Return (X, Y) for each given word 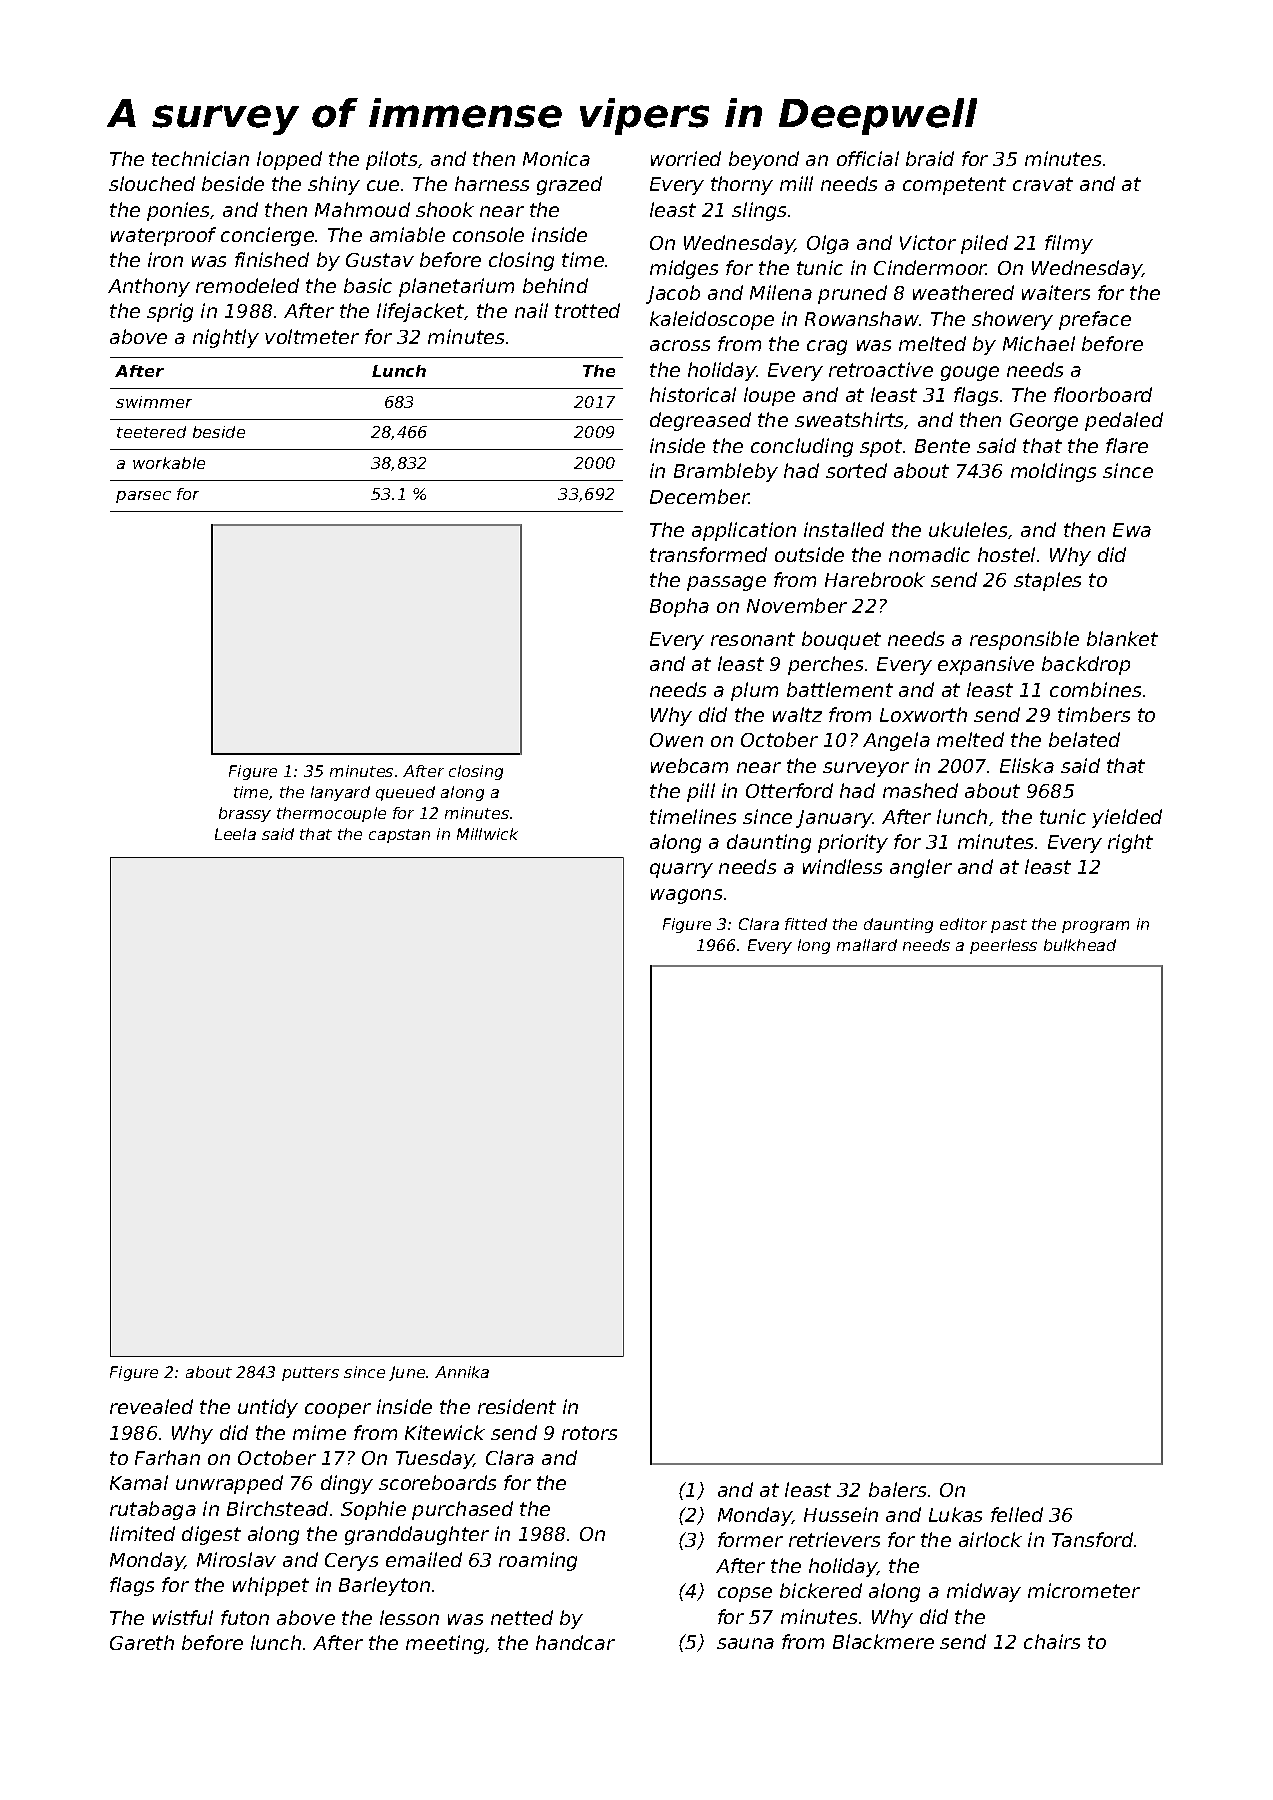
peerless (1003, 946)
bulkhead (1080, 945)
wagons (686, 896)
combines (1095, 689)
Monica (556, 158)
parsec (143, 497)
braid (930, 158)
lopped (289, 160)
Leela (235, 834)
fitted (806, 924)
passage (726, 583)
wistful (183, 1617)
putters (310, 1374)
